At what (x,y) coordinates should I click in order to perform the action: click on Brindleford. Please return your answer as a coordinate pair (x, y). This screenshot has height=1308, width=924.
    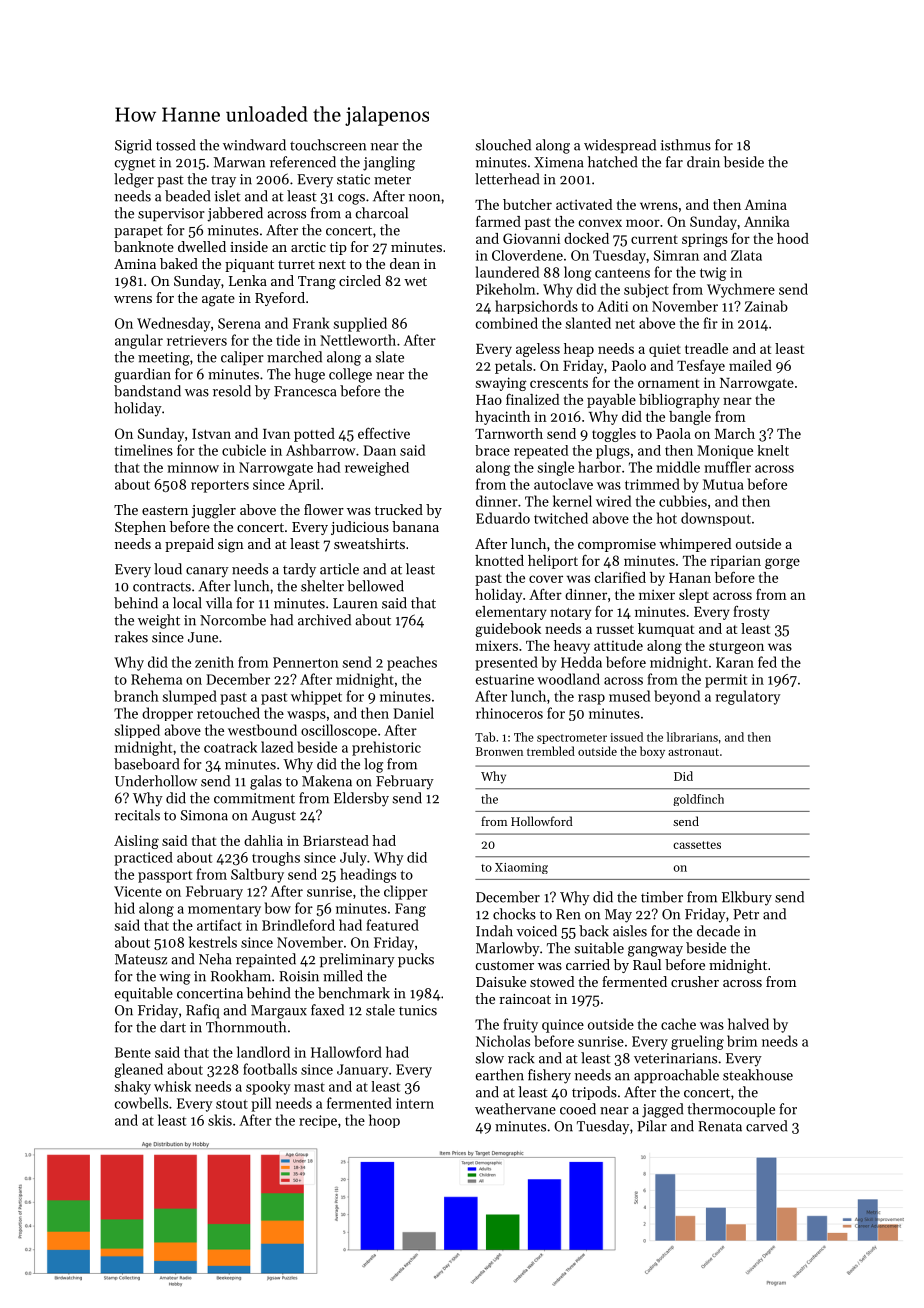
    Looking at the image, I should click on (298, 925).
